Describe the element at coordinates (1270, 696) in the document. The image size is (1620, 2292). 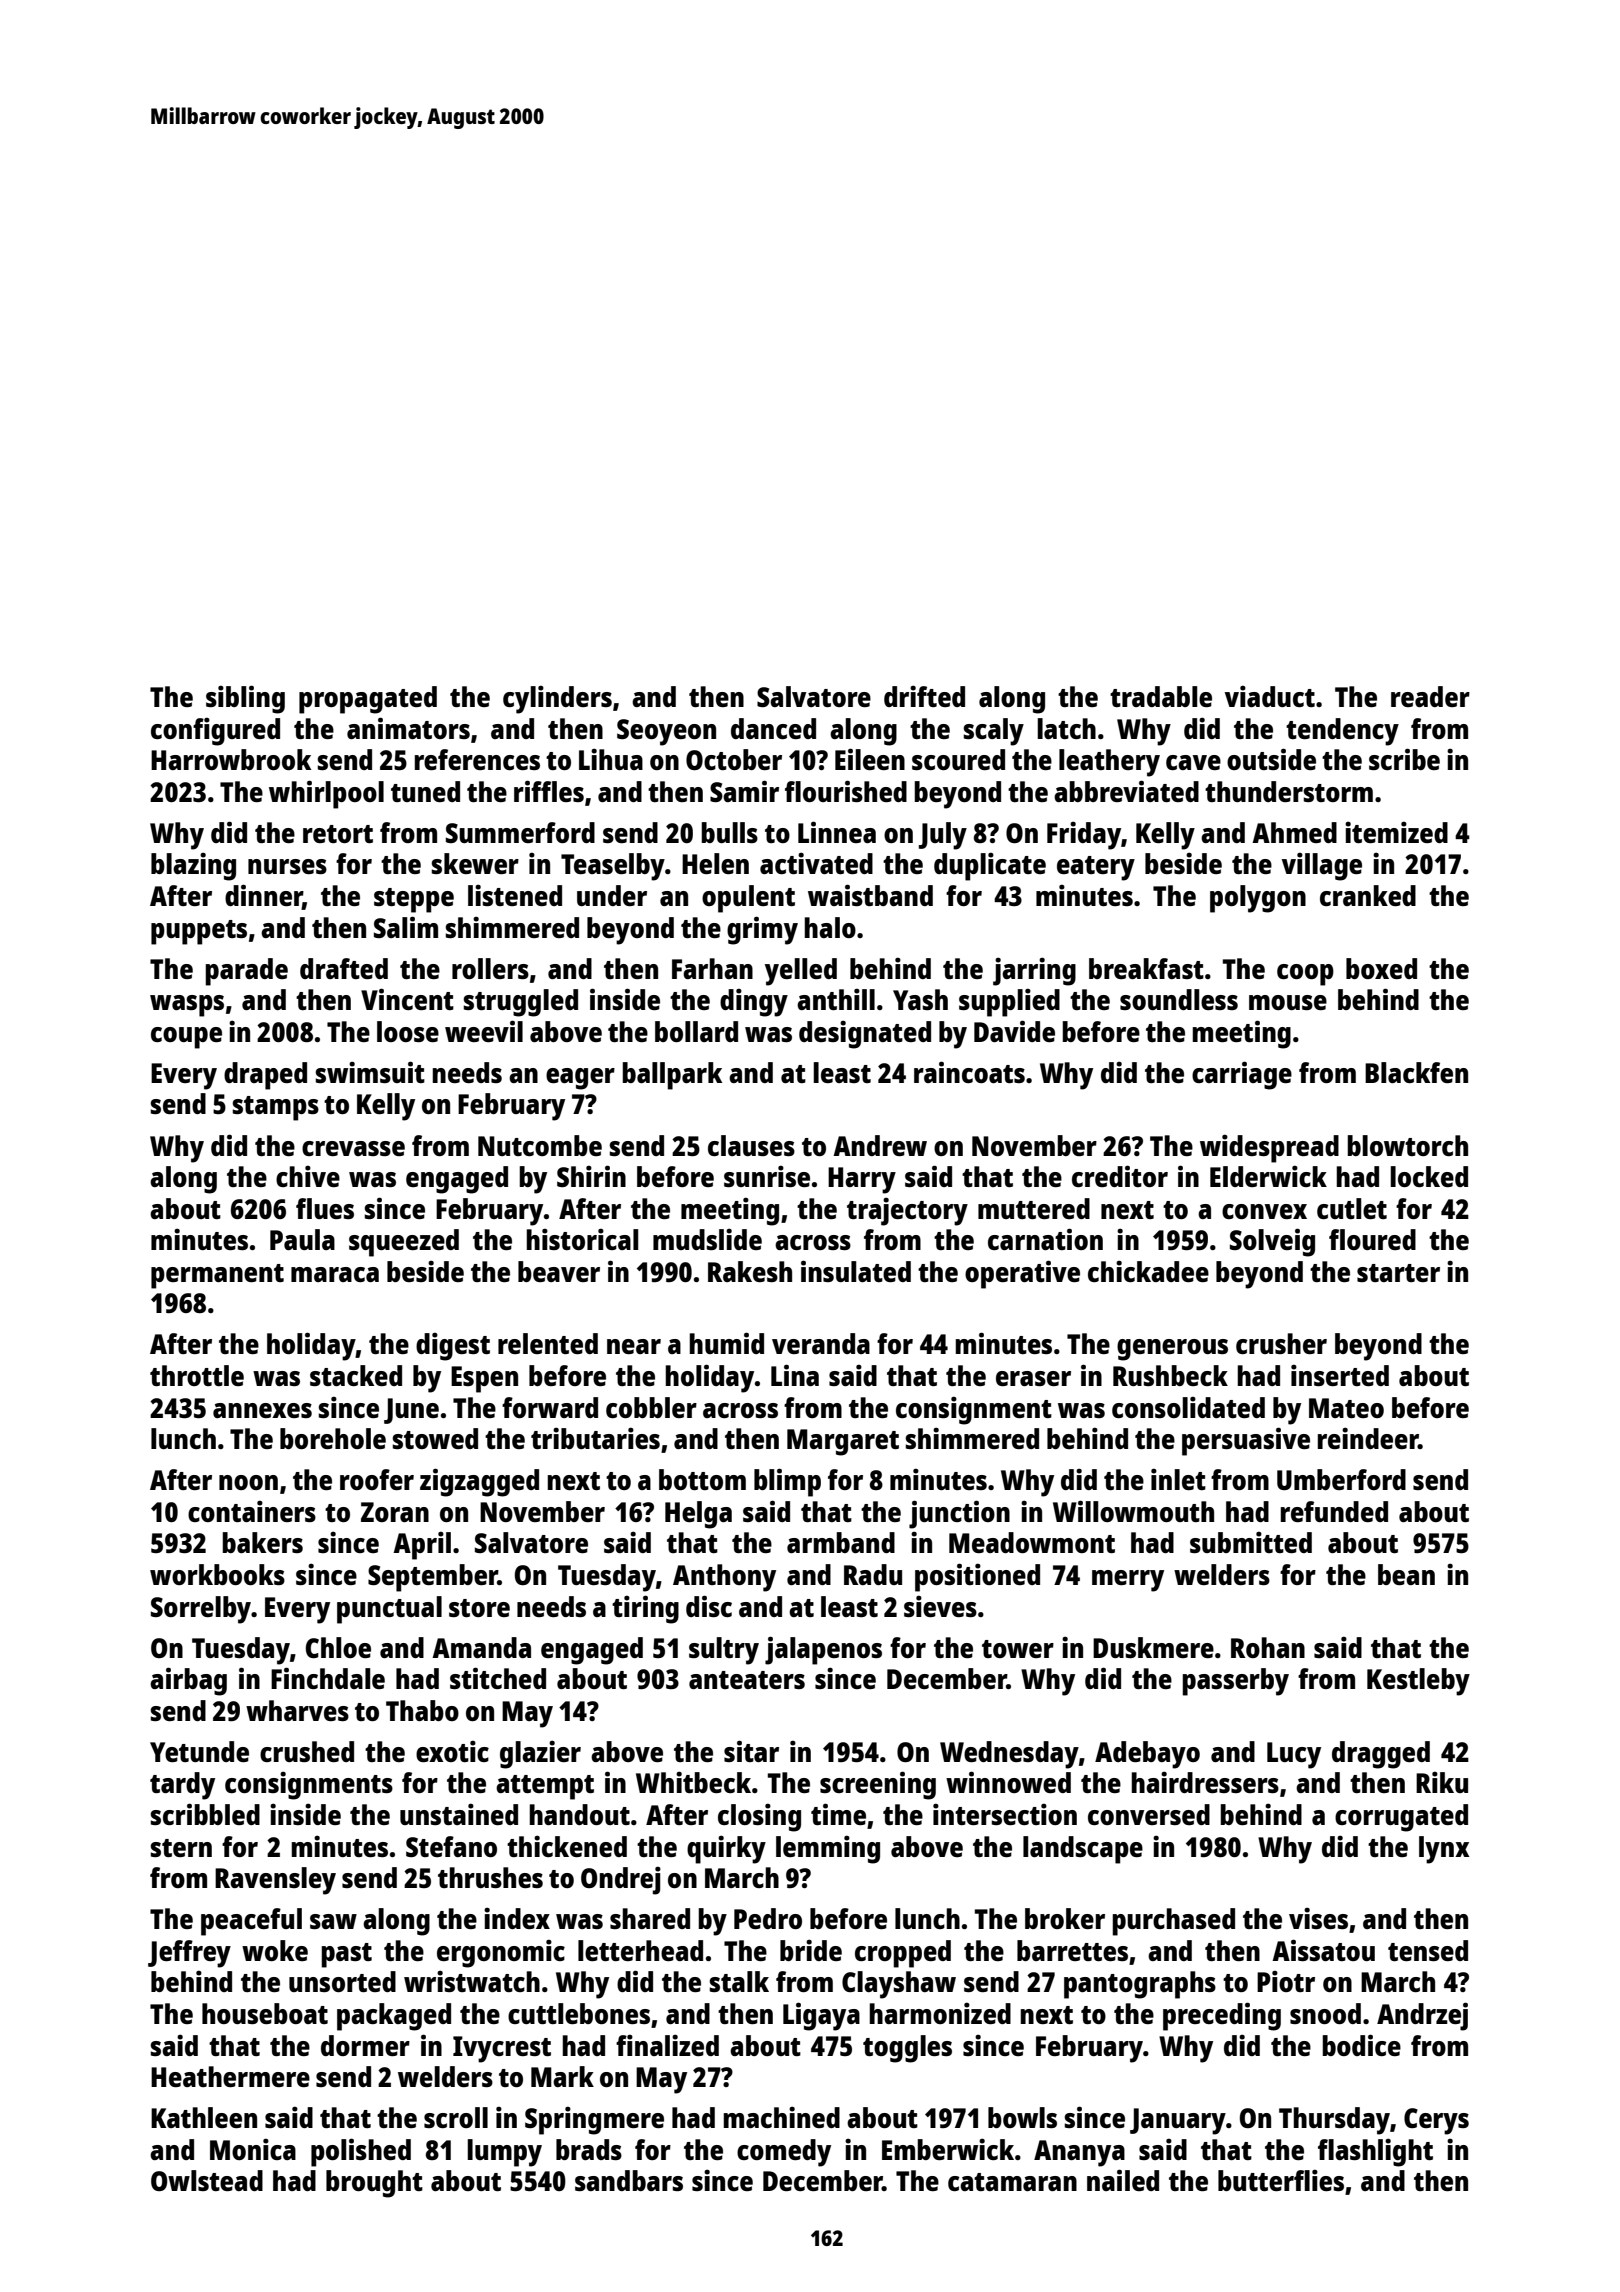
I see `viaduct` at that location.
